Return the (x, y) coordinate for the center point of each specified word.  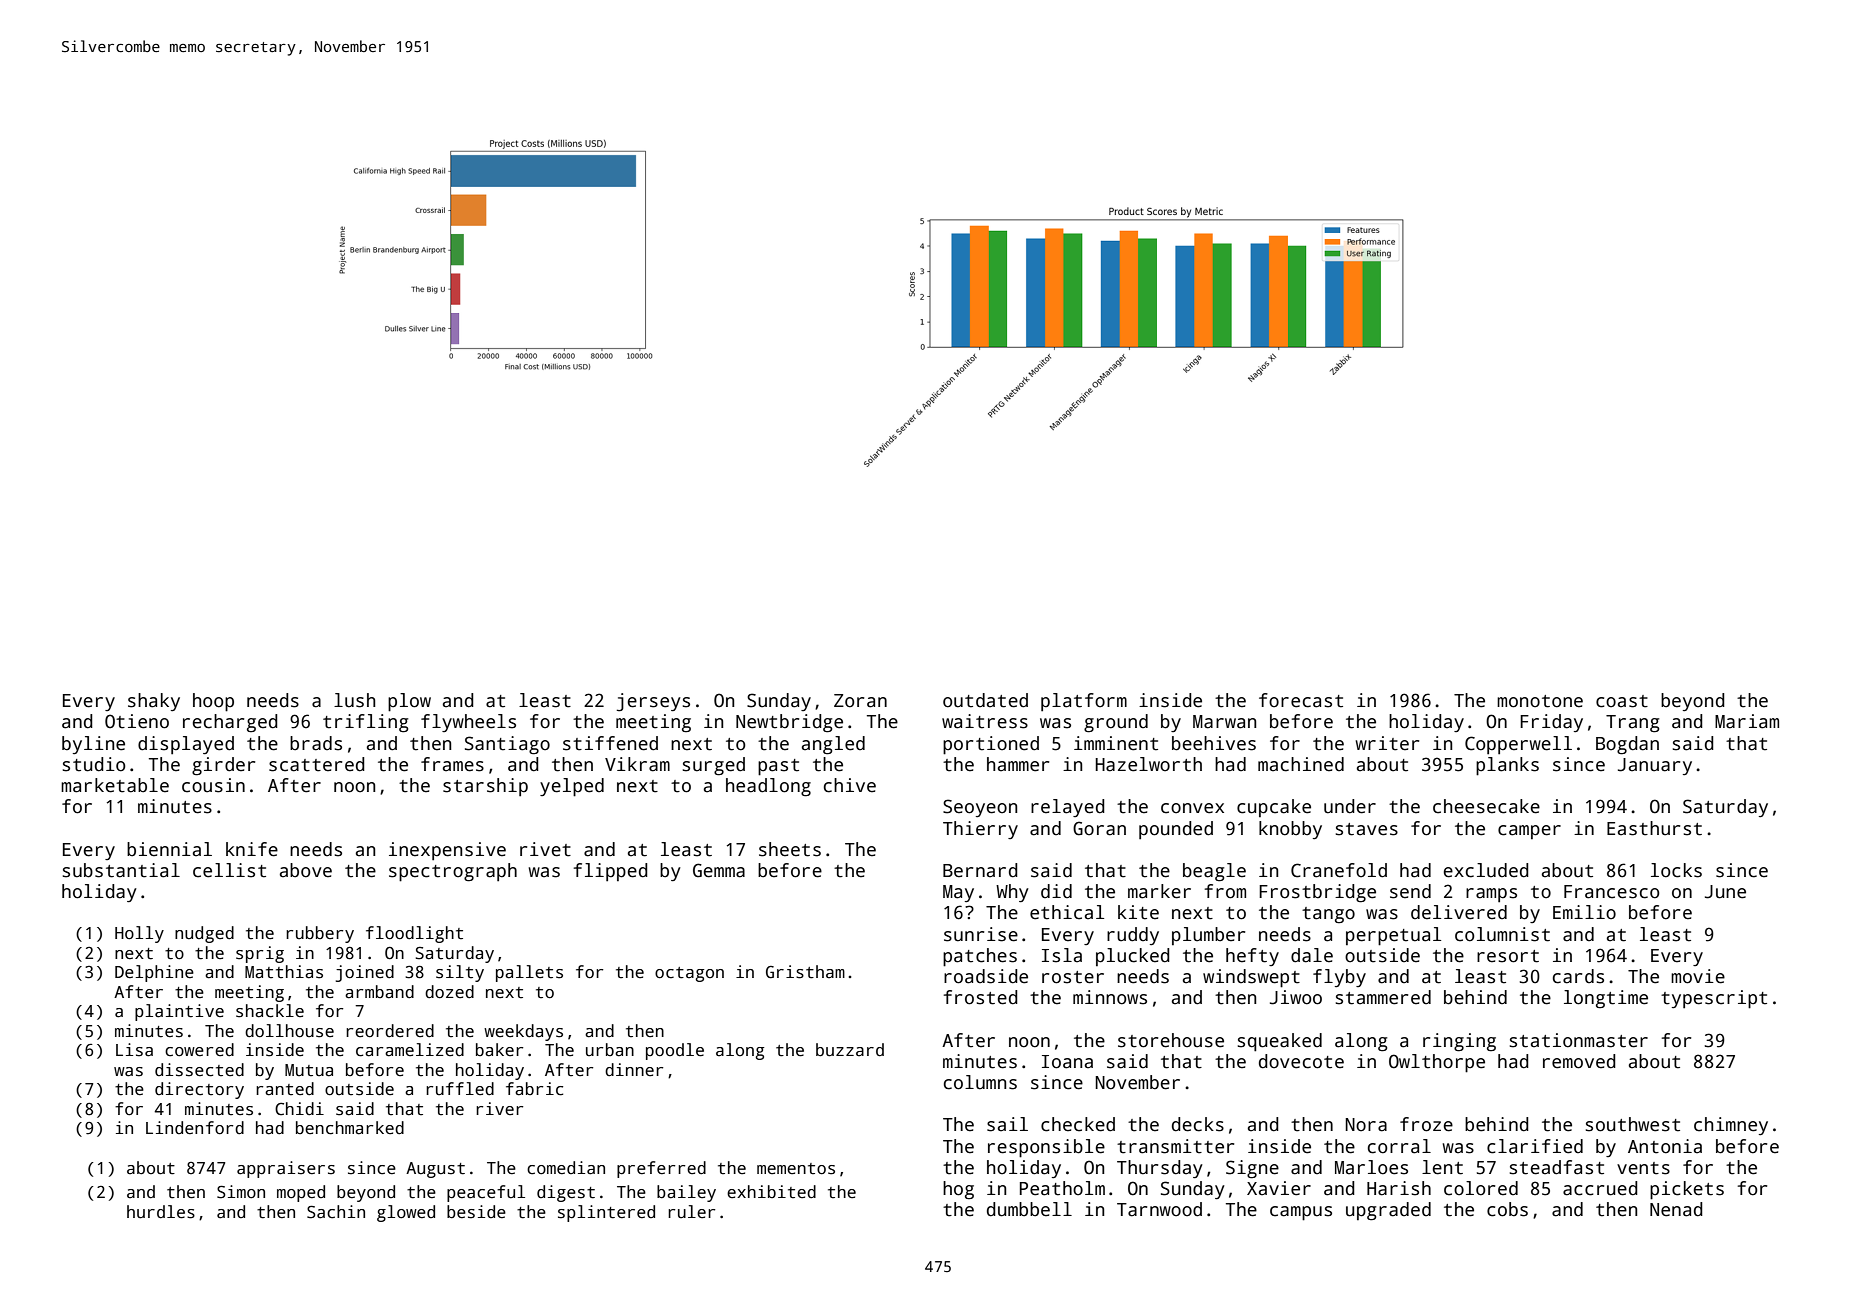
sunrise (981, 934)
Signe (1252, 1169)
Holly (139, 934)
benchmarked (350, 1128)
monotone (1540, 701)
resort (1508, 956)
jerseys (653, 702)
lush (354, 700)
